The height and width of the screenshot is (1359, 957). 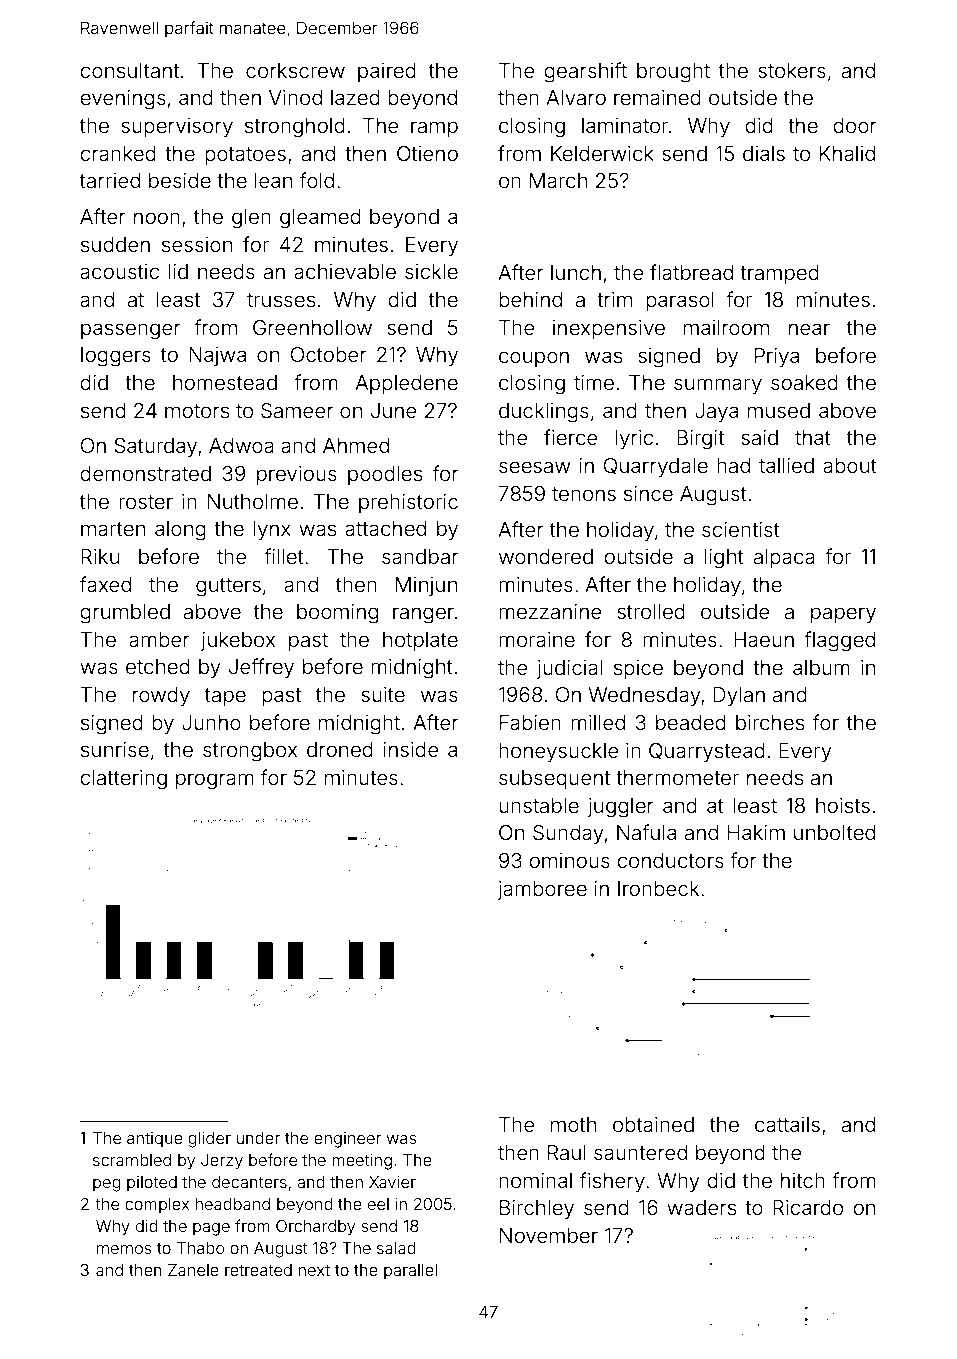 What do you see at coordinates (410, 1271) in the screenshot?
I see `parallel` at bounding box center [410, 1271].
